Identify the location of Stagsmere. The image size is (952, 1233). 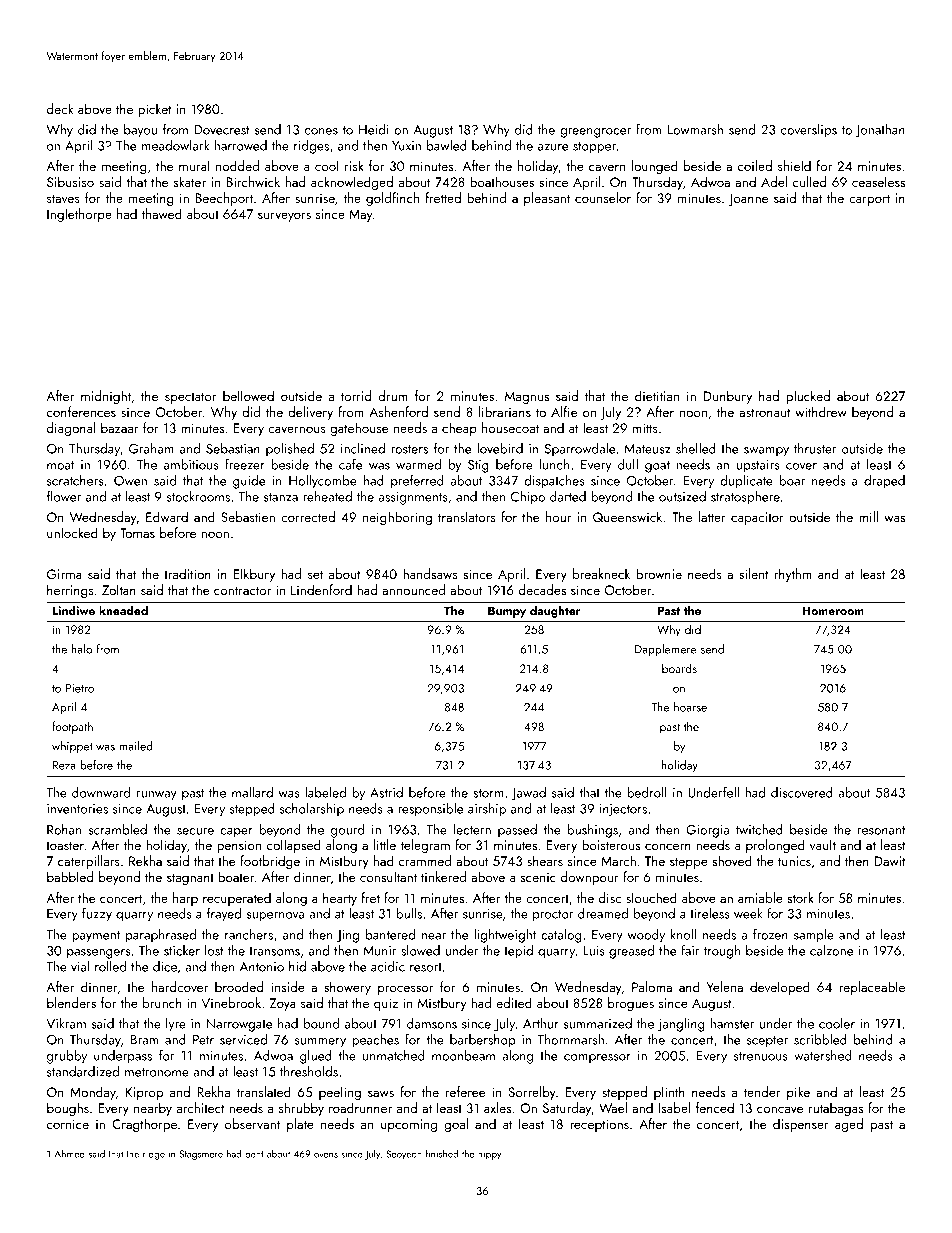
(201, 1155).
